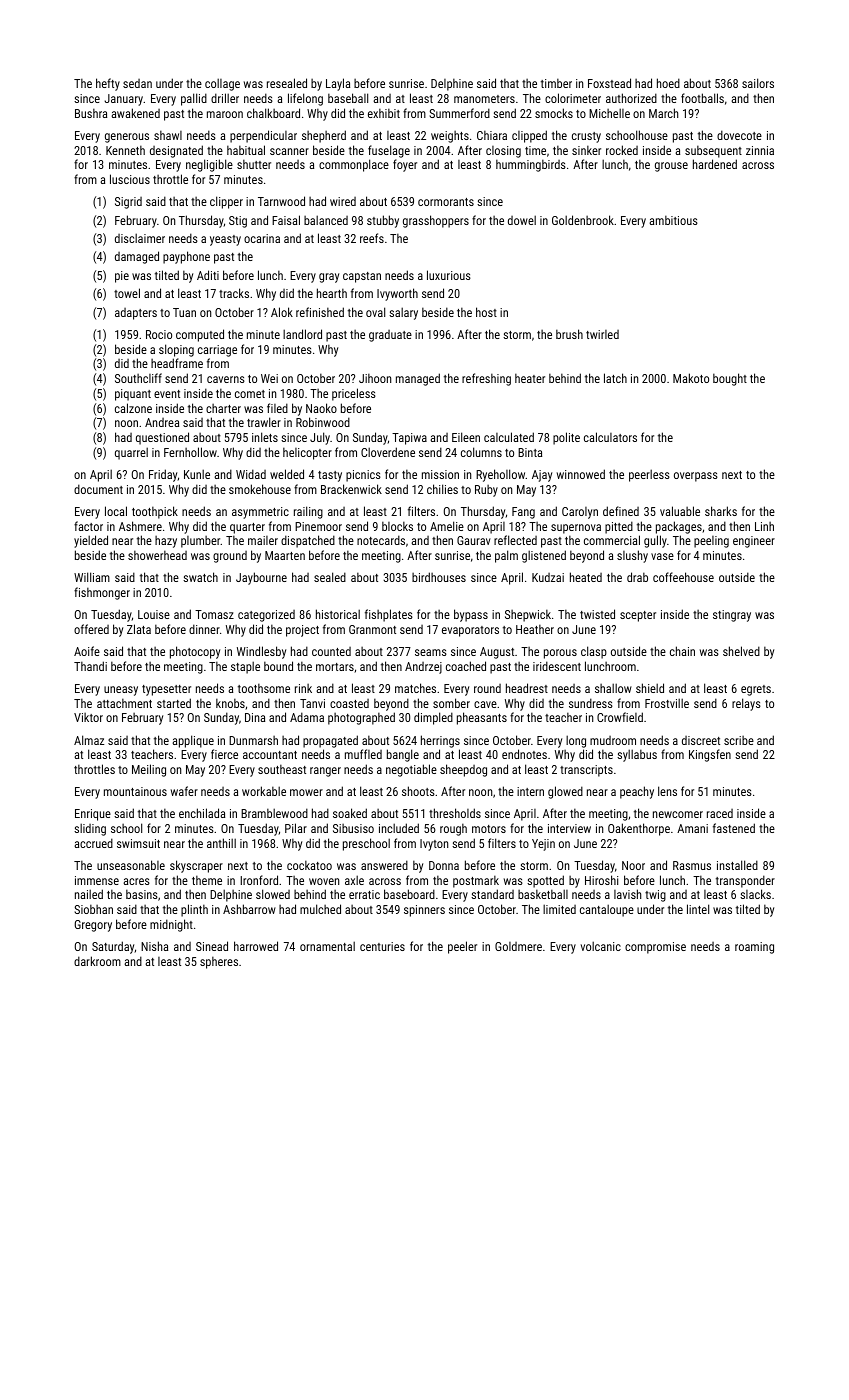 Image resolution: width=849 pixels, height=1400 pixels. What do you see at coordinates (222, 84) in the screenshot?
I see `collage` at bounding box center [222, 84].
